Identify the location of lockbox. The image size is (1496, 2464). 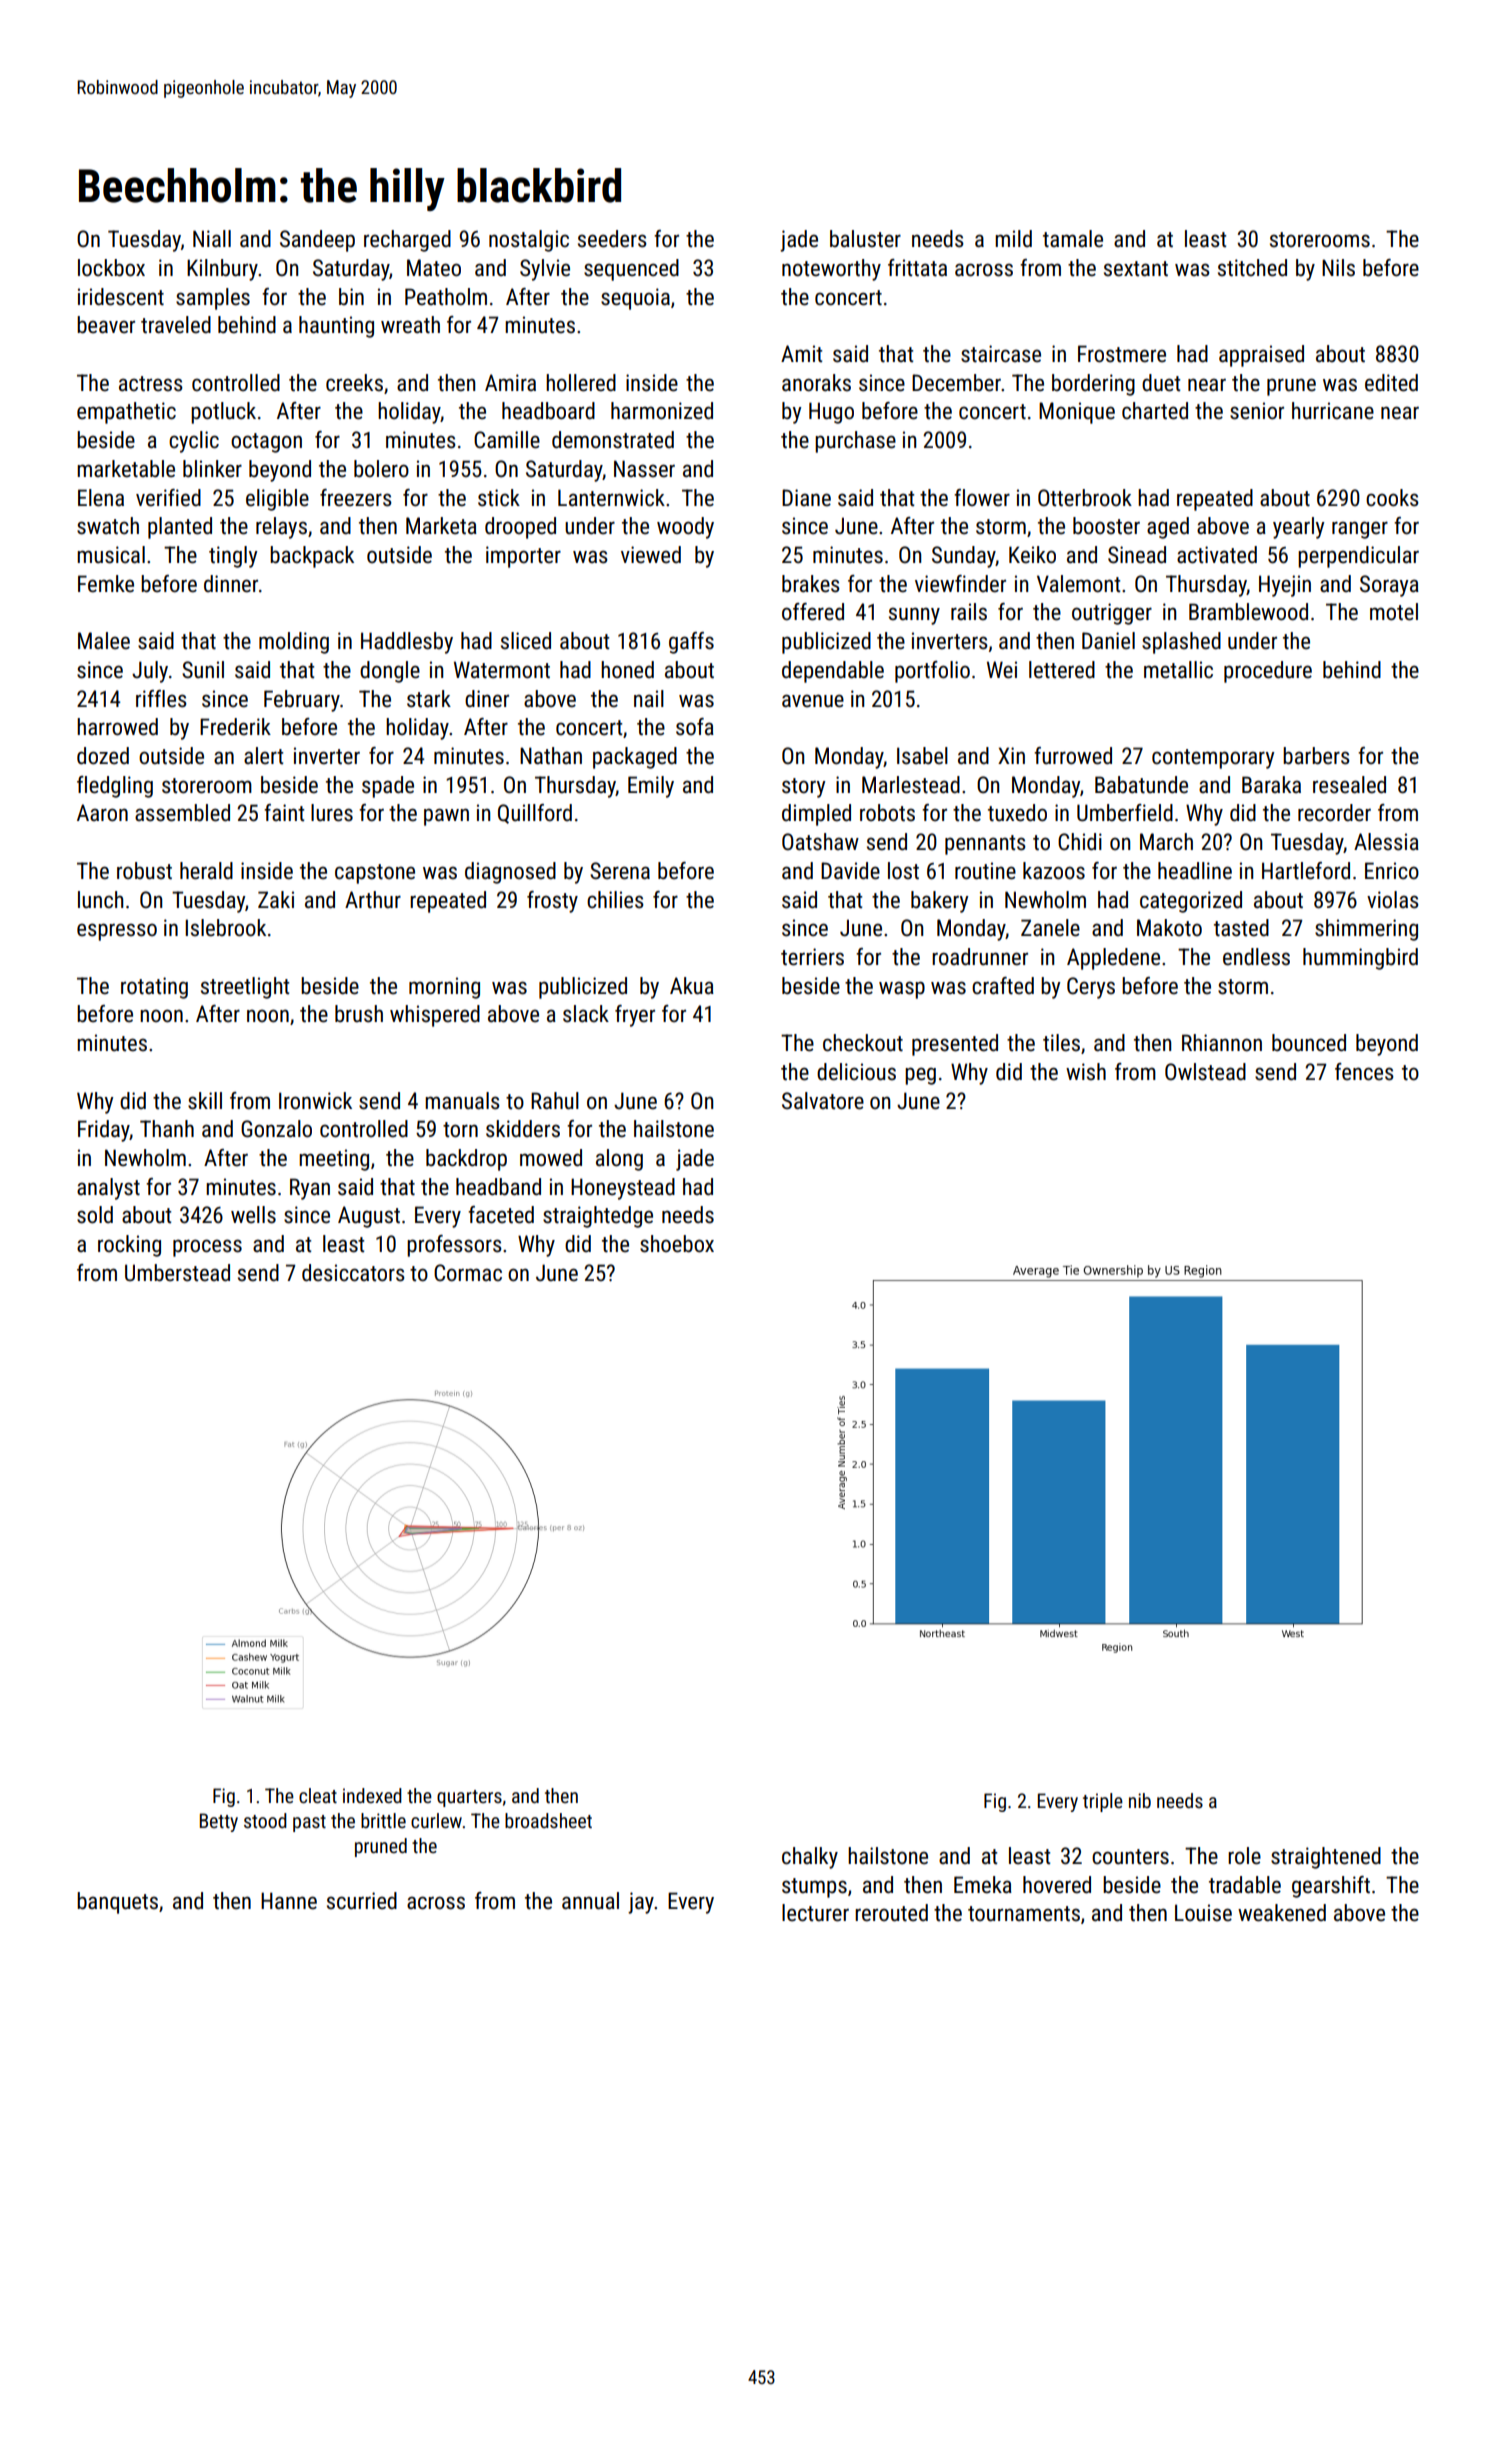
(111, 268).
